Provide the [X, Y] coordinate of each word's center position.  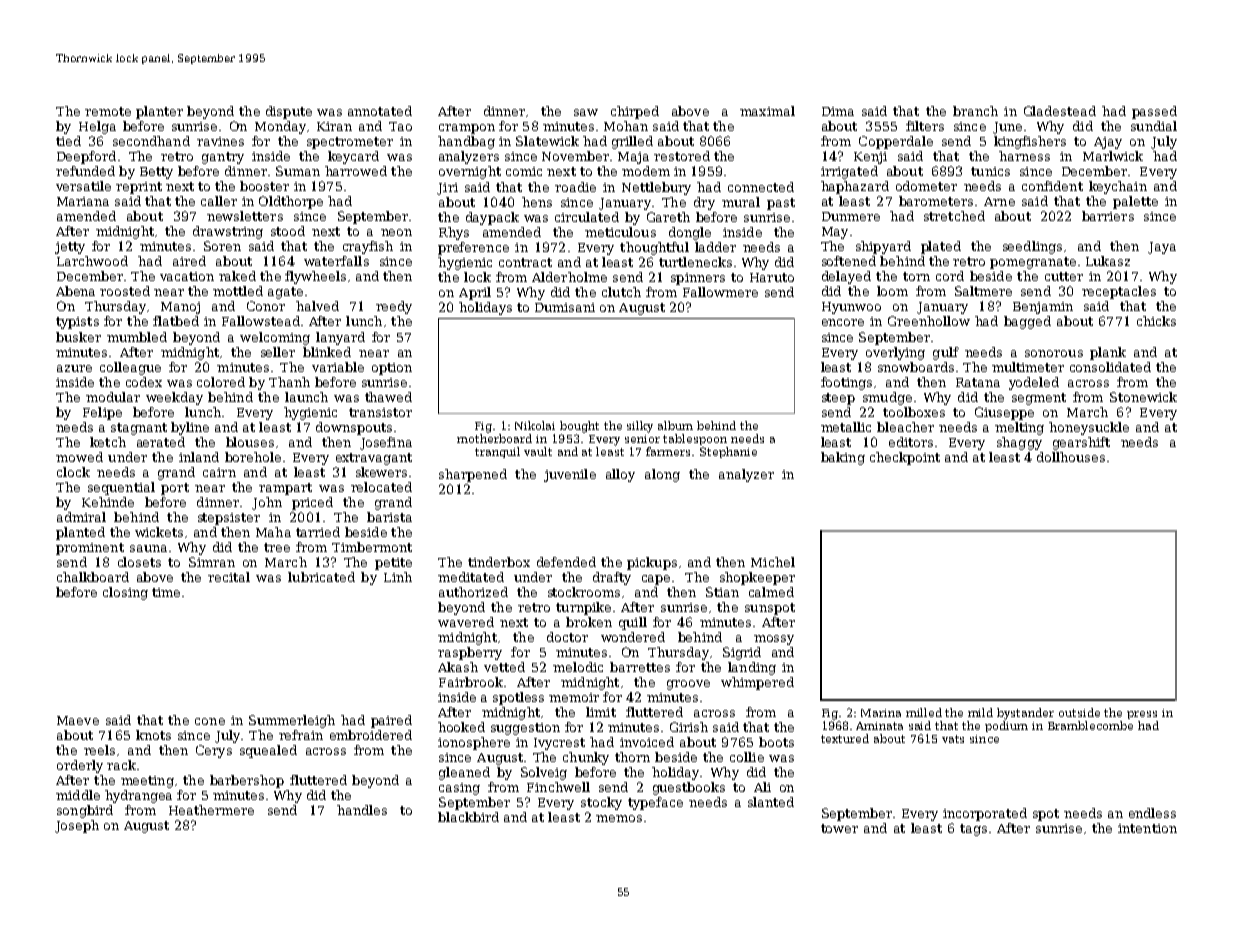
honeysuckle [1089, 428]
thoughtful [654, 248]
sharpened [473, 475]
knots [153, 735]
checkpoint [905, 458]
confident [1052, 186]
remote [108, 111]
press [1142, 715]
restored [682, 156]
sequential [121, 488]
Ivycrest [559, 744]
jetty [70, 248]
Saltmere [983, 291]
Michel [773, 562]
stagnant [139, 429]
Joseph [77, 826]
